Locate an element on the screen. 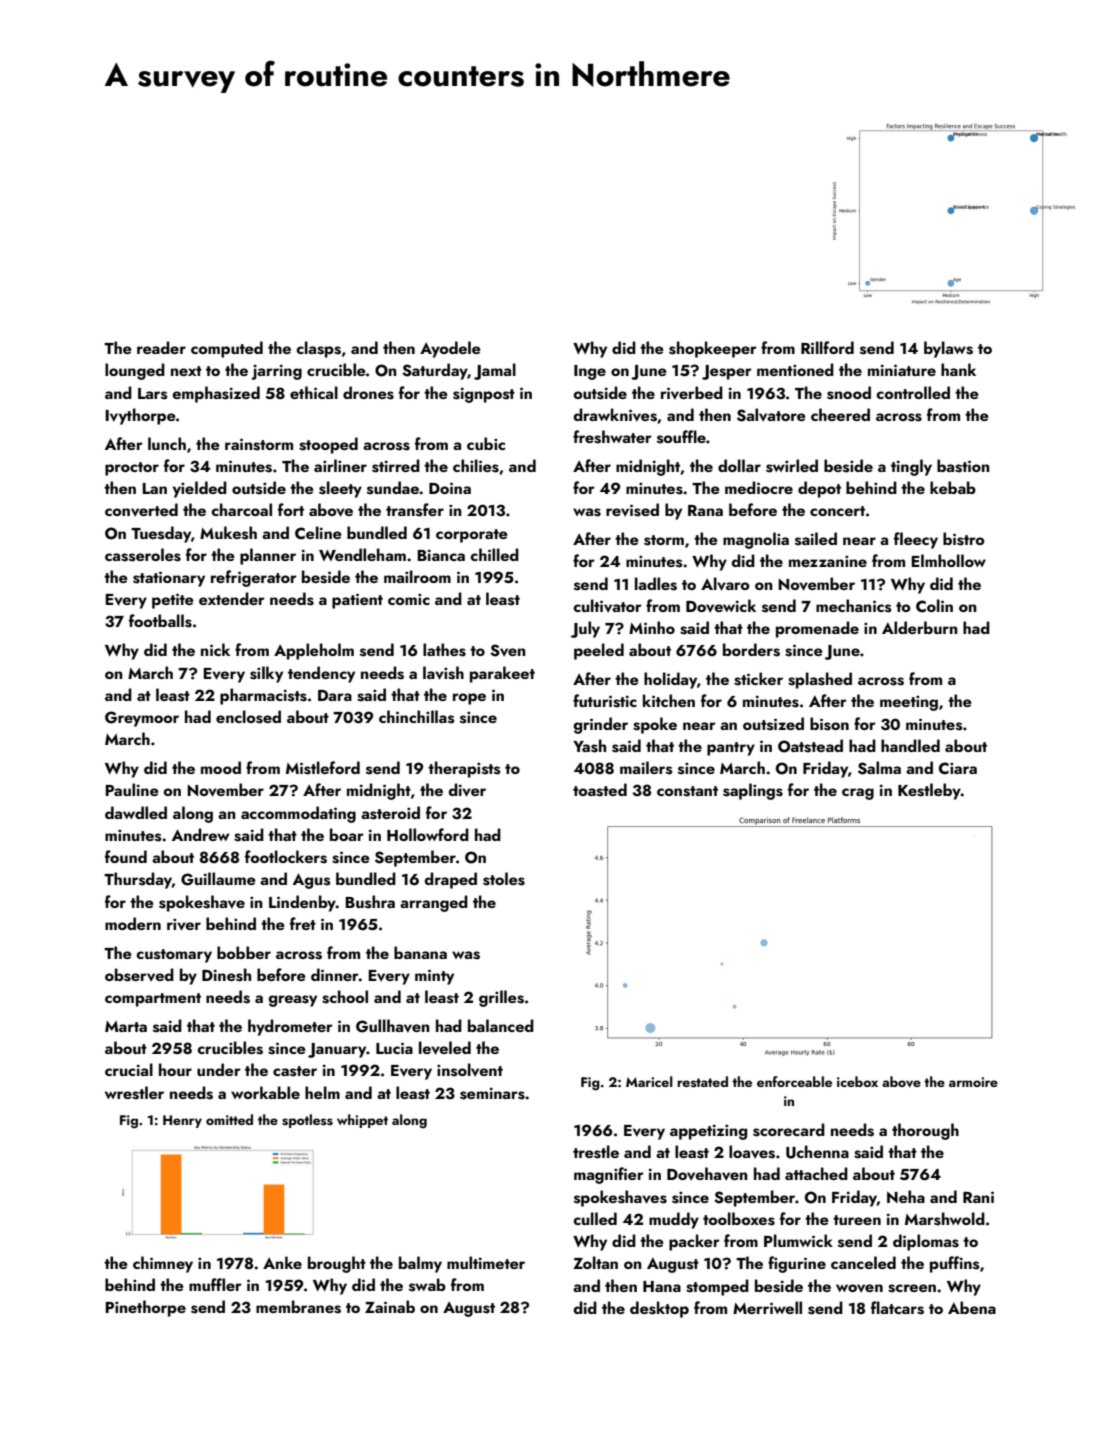 This screenshot has height=1437, width=1110. shopkeeper is located at coordinates (713, 349).
